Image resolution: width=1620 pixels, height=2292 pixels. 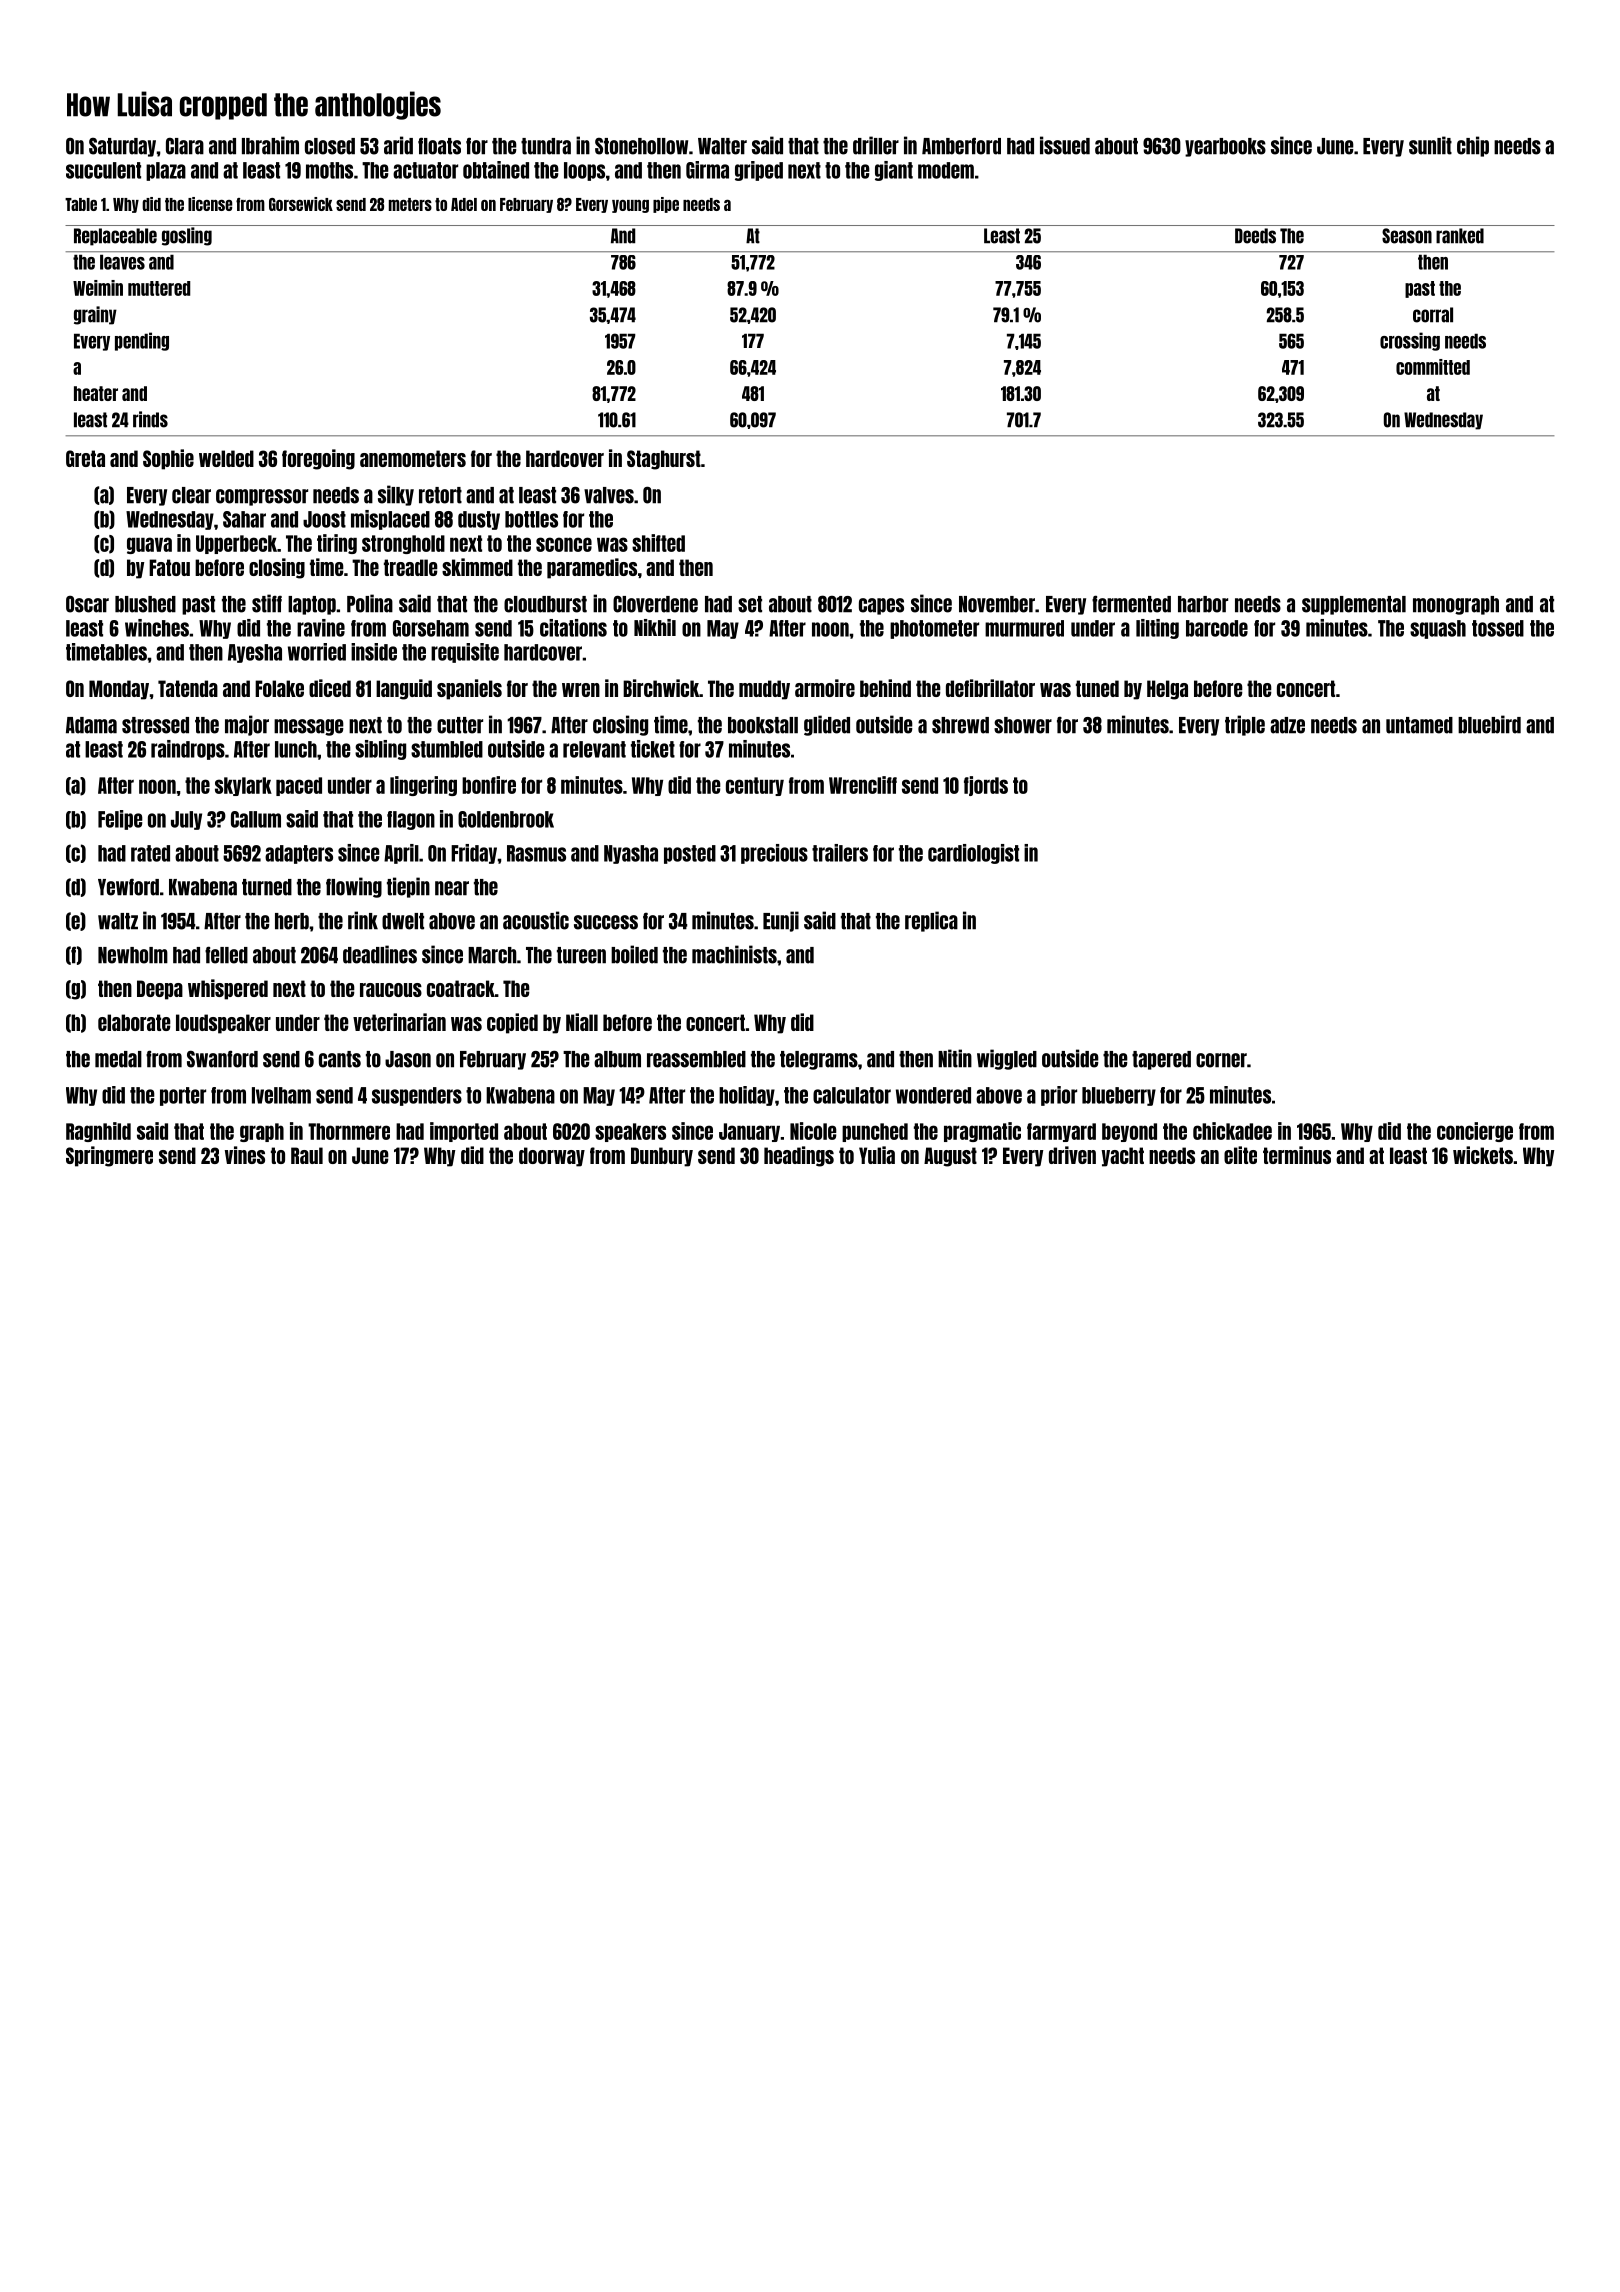 I want to click on pipe, so click(x=666, y=205).
